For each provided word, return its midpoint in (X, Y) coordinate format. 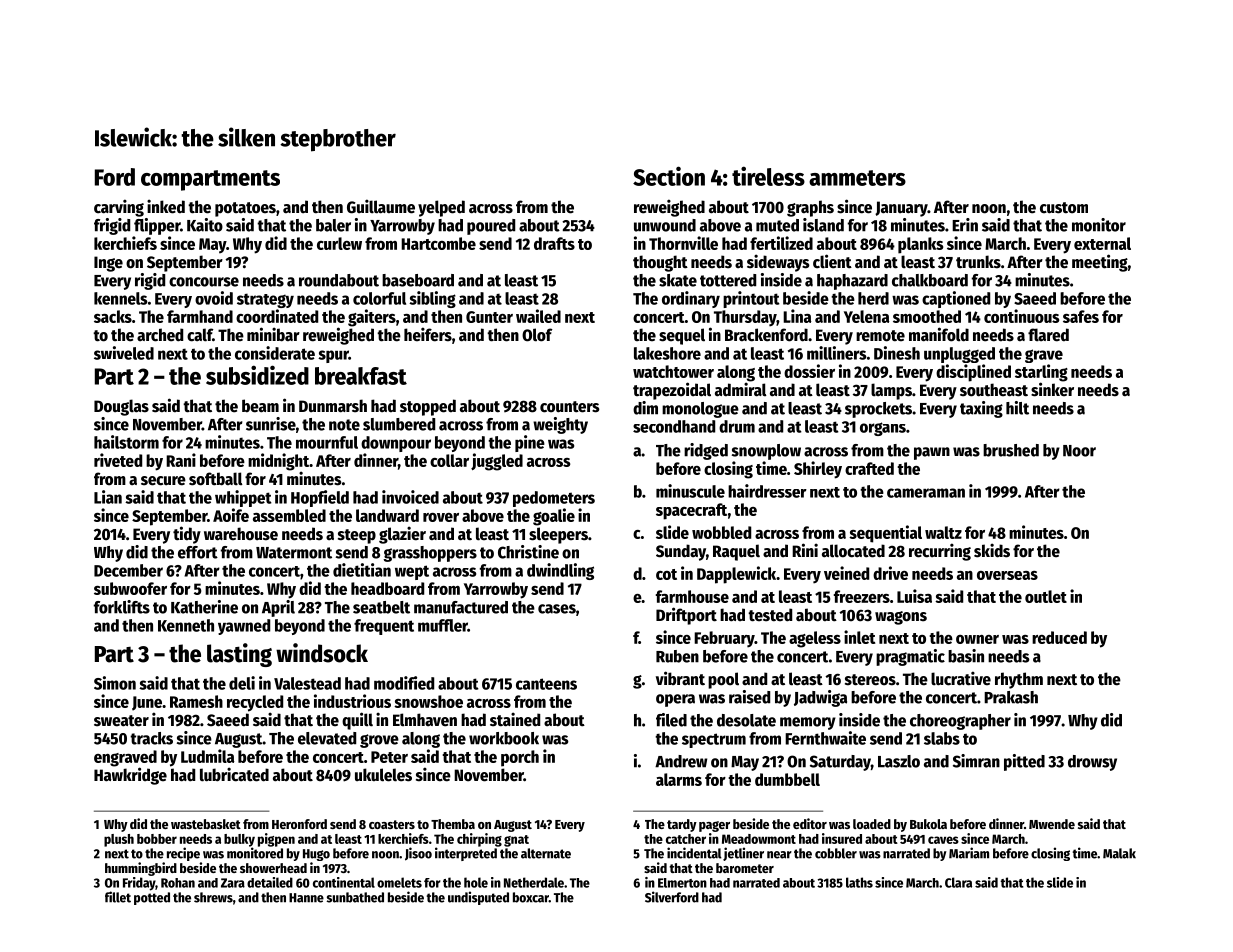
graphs (810, 208)
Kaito (205, 225)
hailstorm (126, 442)
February (724, 639)
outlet (1046, 596)
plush (119, 840)
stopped (428, 407)
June (147, 703)
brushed (1011, 450)
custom (1064, 208)
